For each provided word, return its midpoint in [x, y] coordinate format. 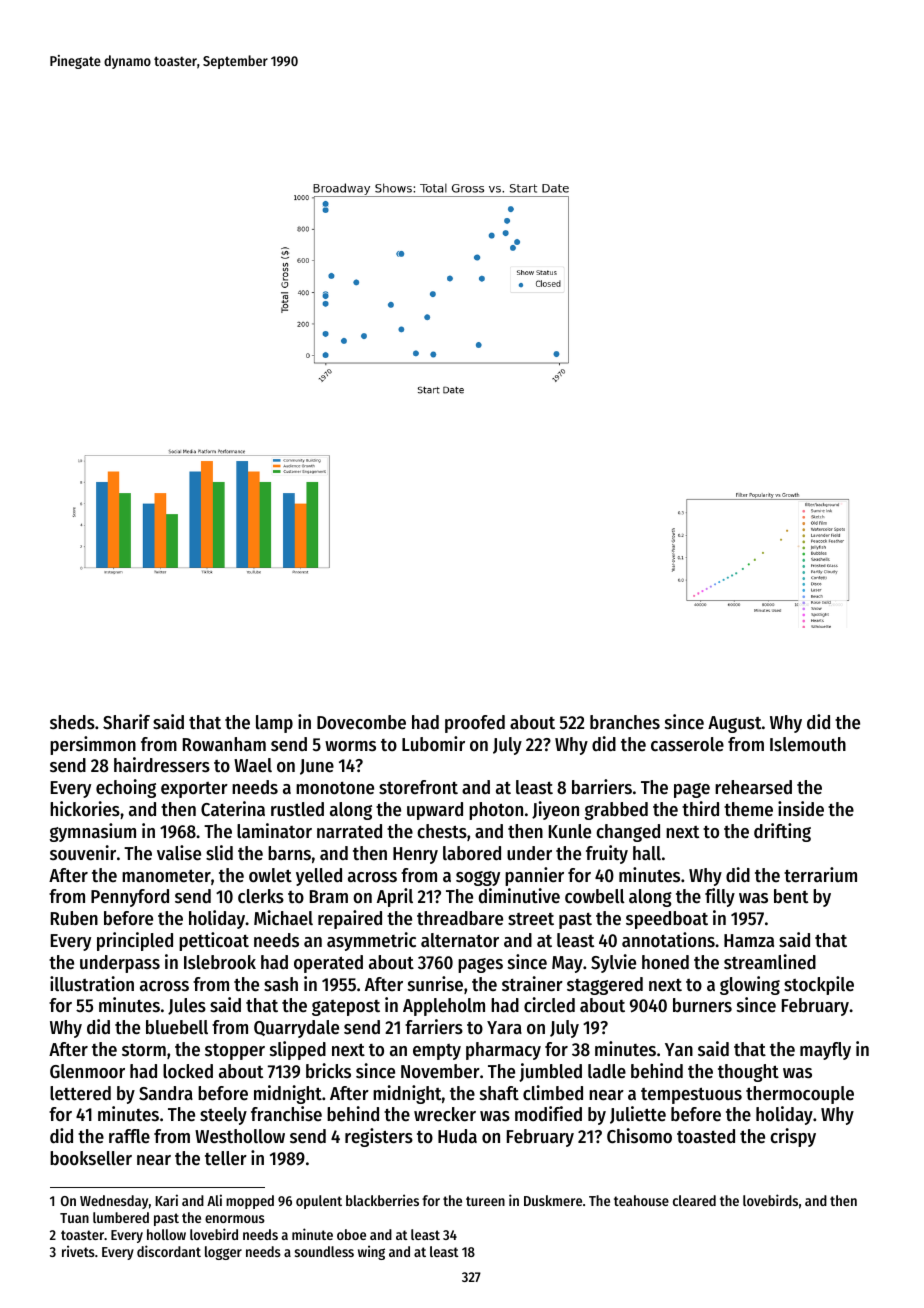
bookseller [91, 1158]
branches [625, 722]
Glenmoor [87, 1071]
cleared [694, 1200]
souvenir [83, 853]
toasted [706, 1136]
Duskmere [553, 1200]
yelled [319, 877]
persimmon [93, 745]
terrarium [820, 875]
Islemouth [808, 744]
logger [223, 1253]
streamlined [770, 962]
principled [135, 941]
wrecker [445, 1114]
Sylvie [613, 963]
